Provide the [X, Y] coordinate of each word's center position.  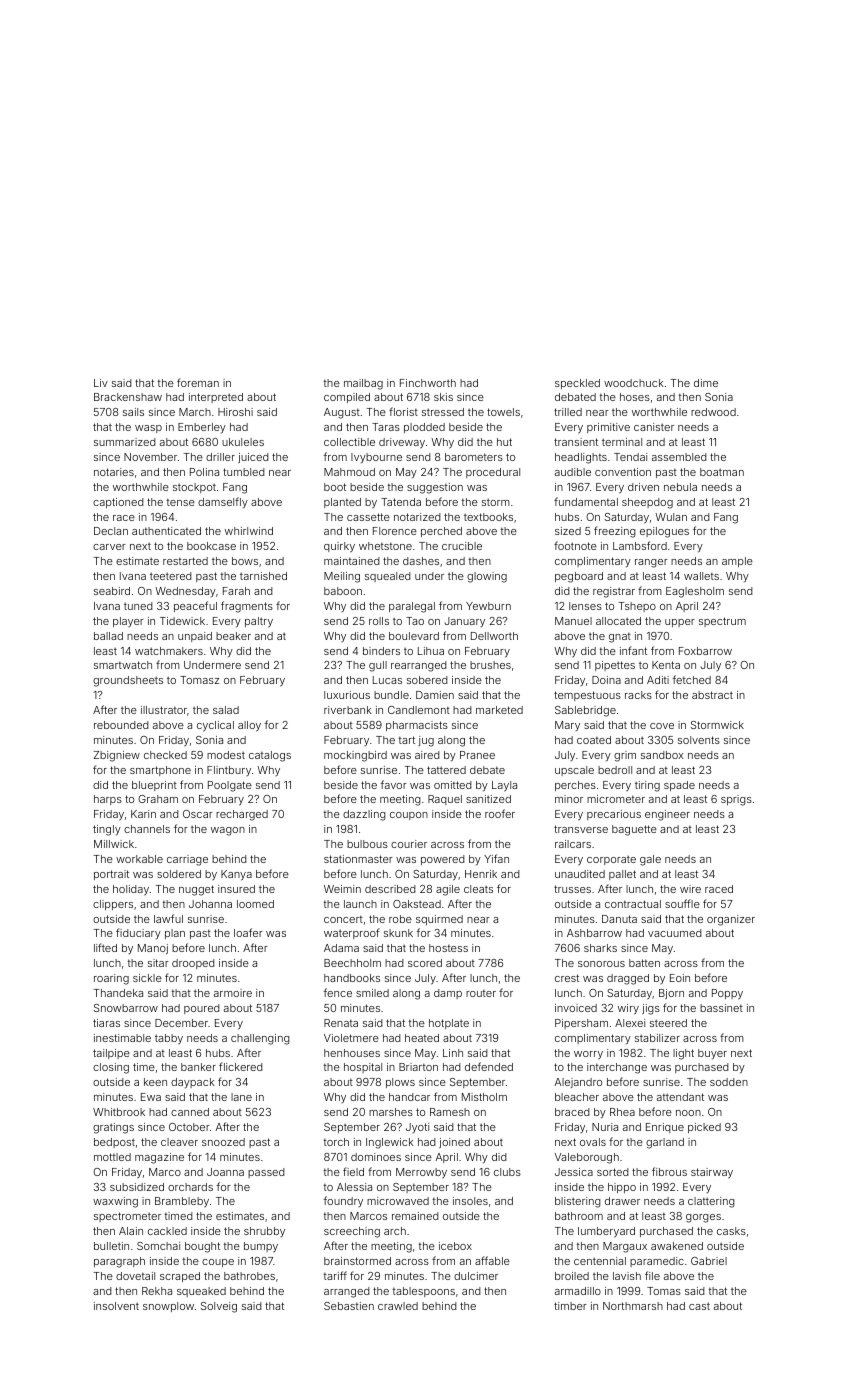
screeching [352, 1232]
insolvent [116, 1306]
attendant [680, 1097]
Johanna [210, 904]
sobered [427, 680]
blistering [578, 1202]
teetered [171, 576]
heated [422, 1038]
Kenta [666, 665]
